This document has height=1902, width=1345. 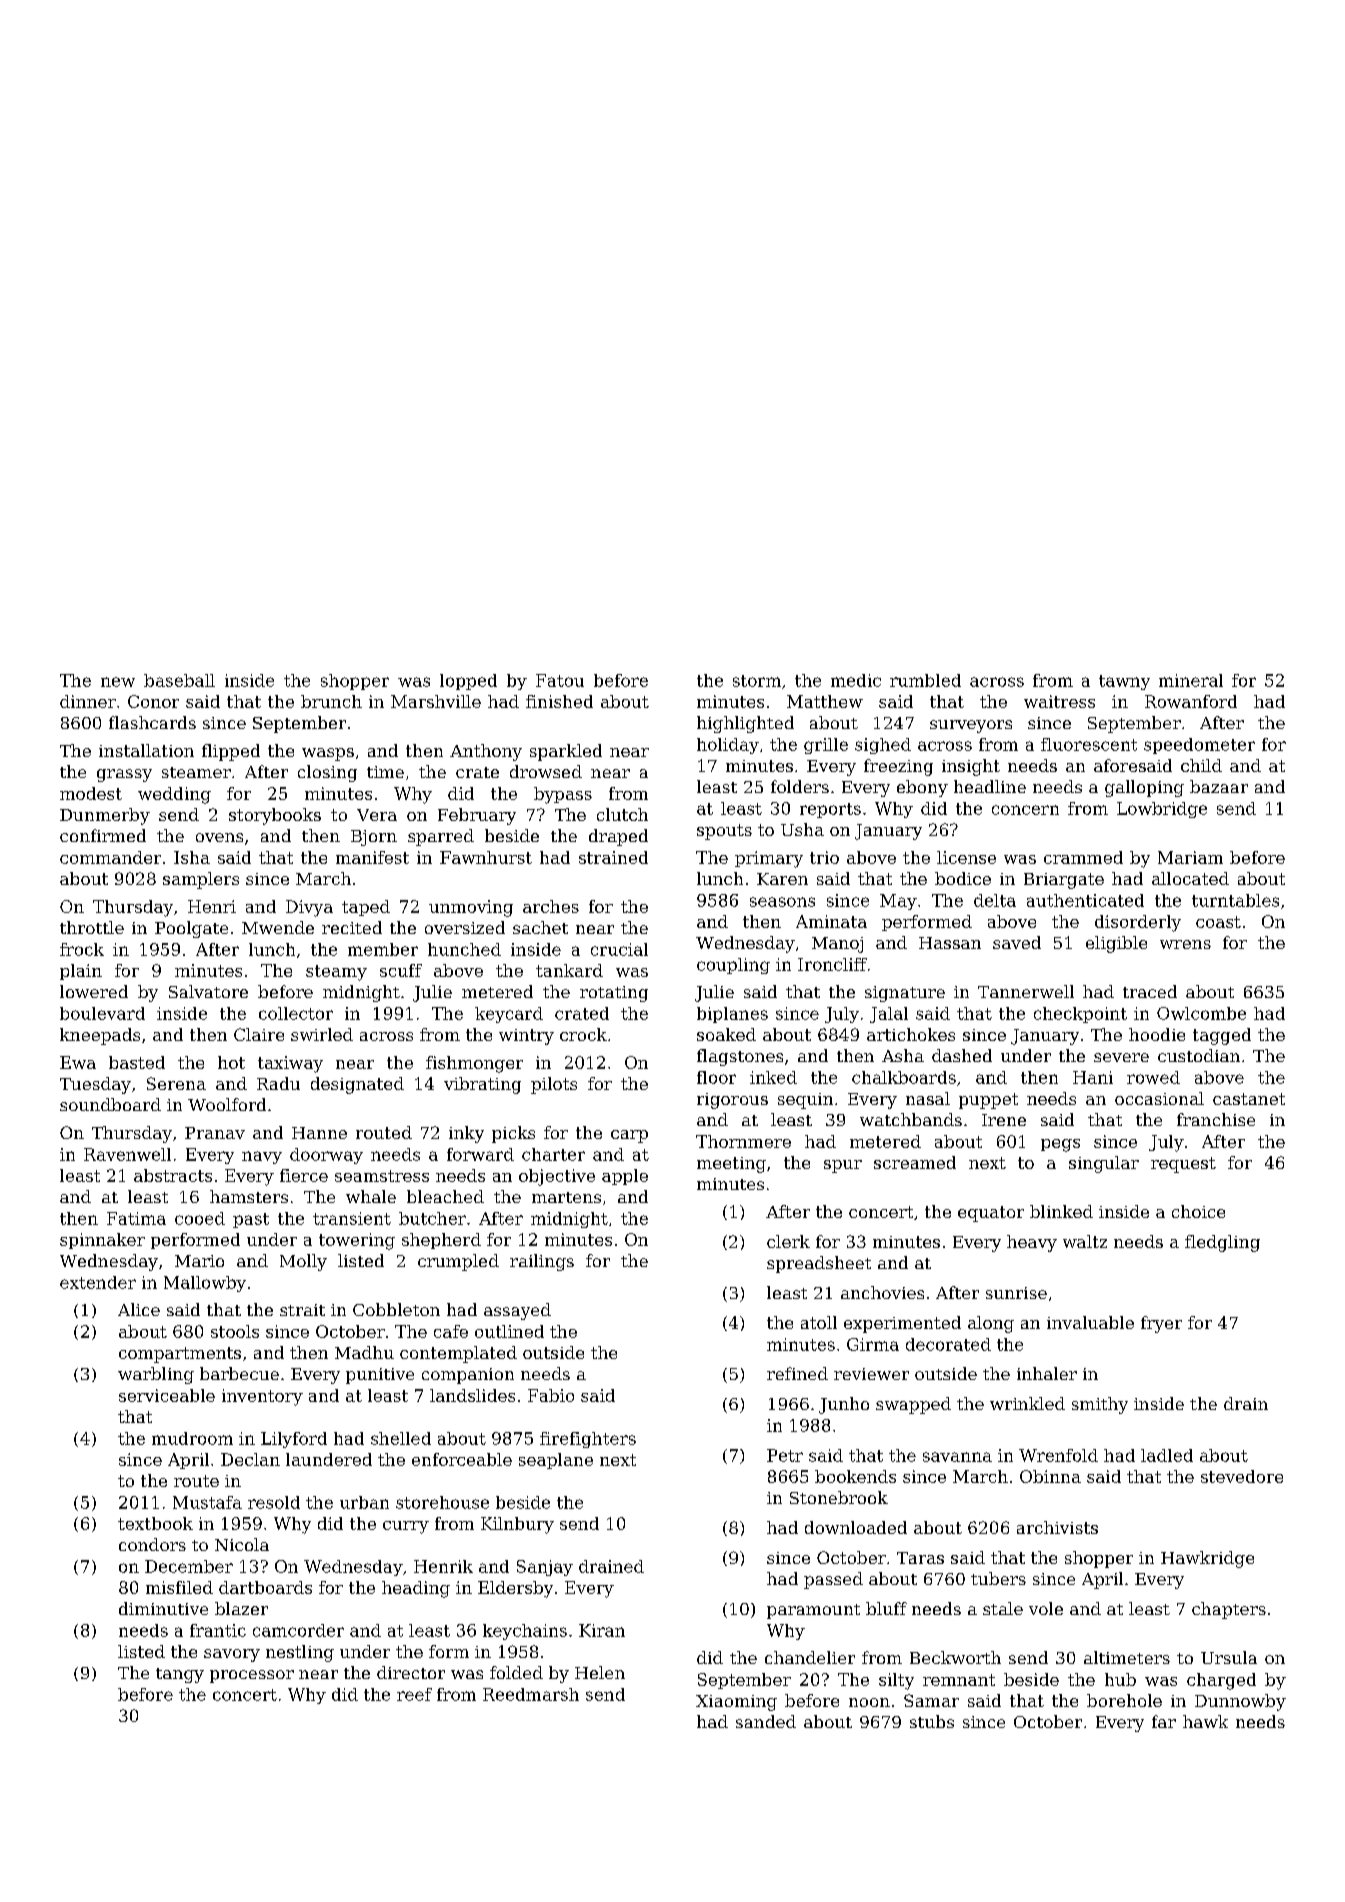 I want to click on diminutive, so click(x=163, y=1608).
